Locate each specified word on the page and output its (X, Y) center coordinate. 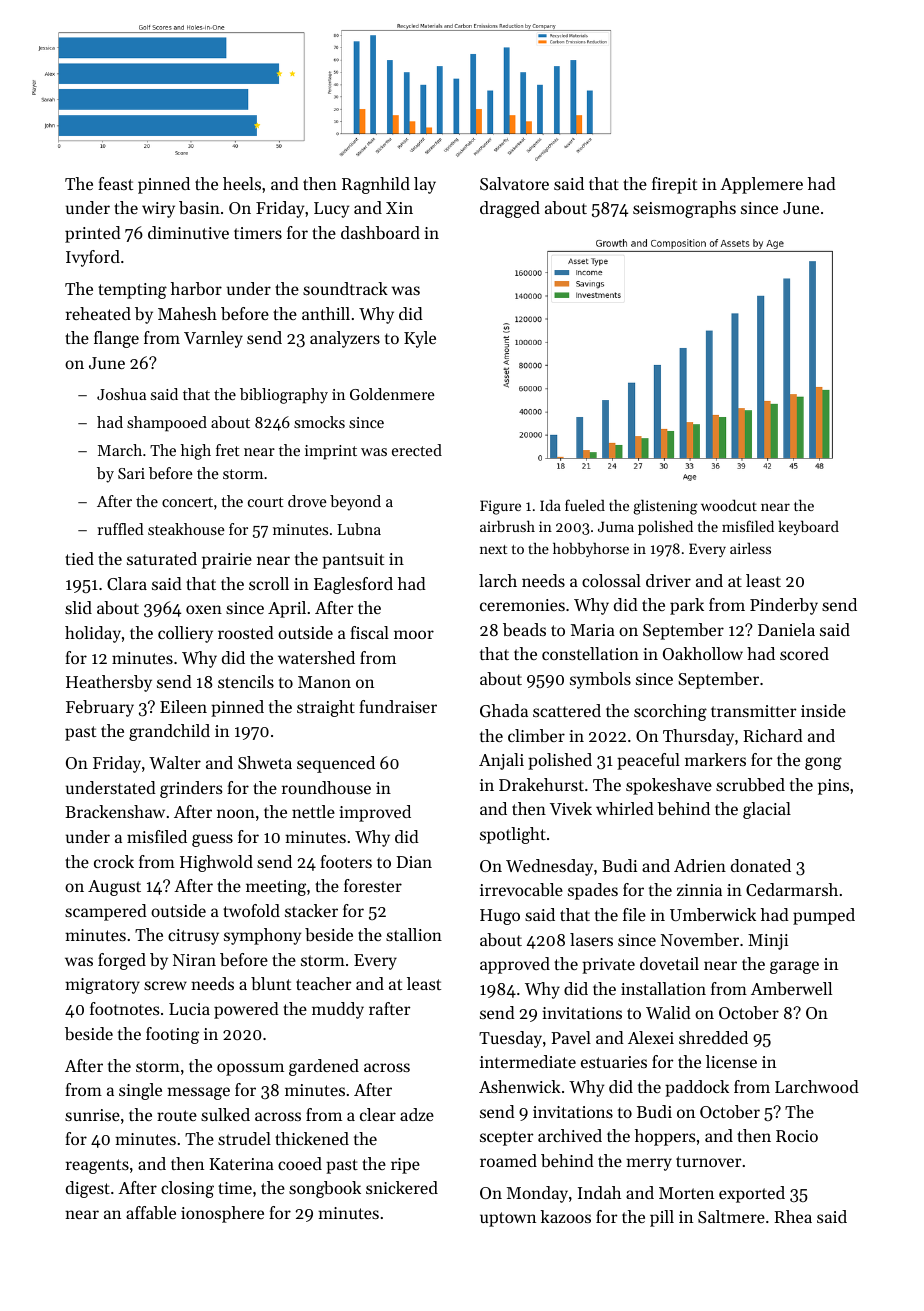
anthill (326, 313)
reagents (97, 1166)
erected (417, 450)
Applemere (761, 185)
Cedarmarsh (792, 889)
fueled (585, 505)
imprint (331, 452)
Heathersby (109, 683)
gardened (324, 1067)
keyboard (808, 527)
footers (346, 861)
